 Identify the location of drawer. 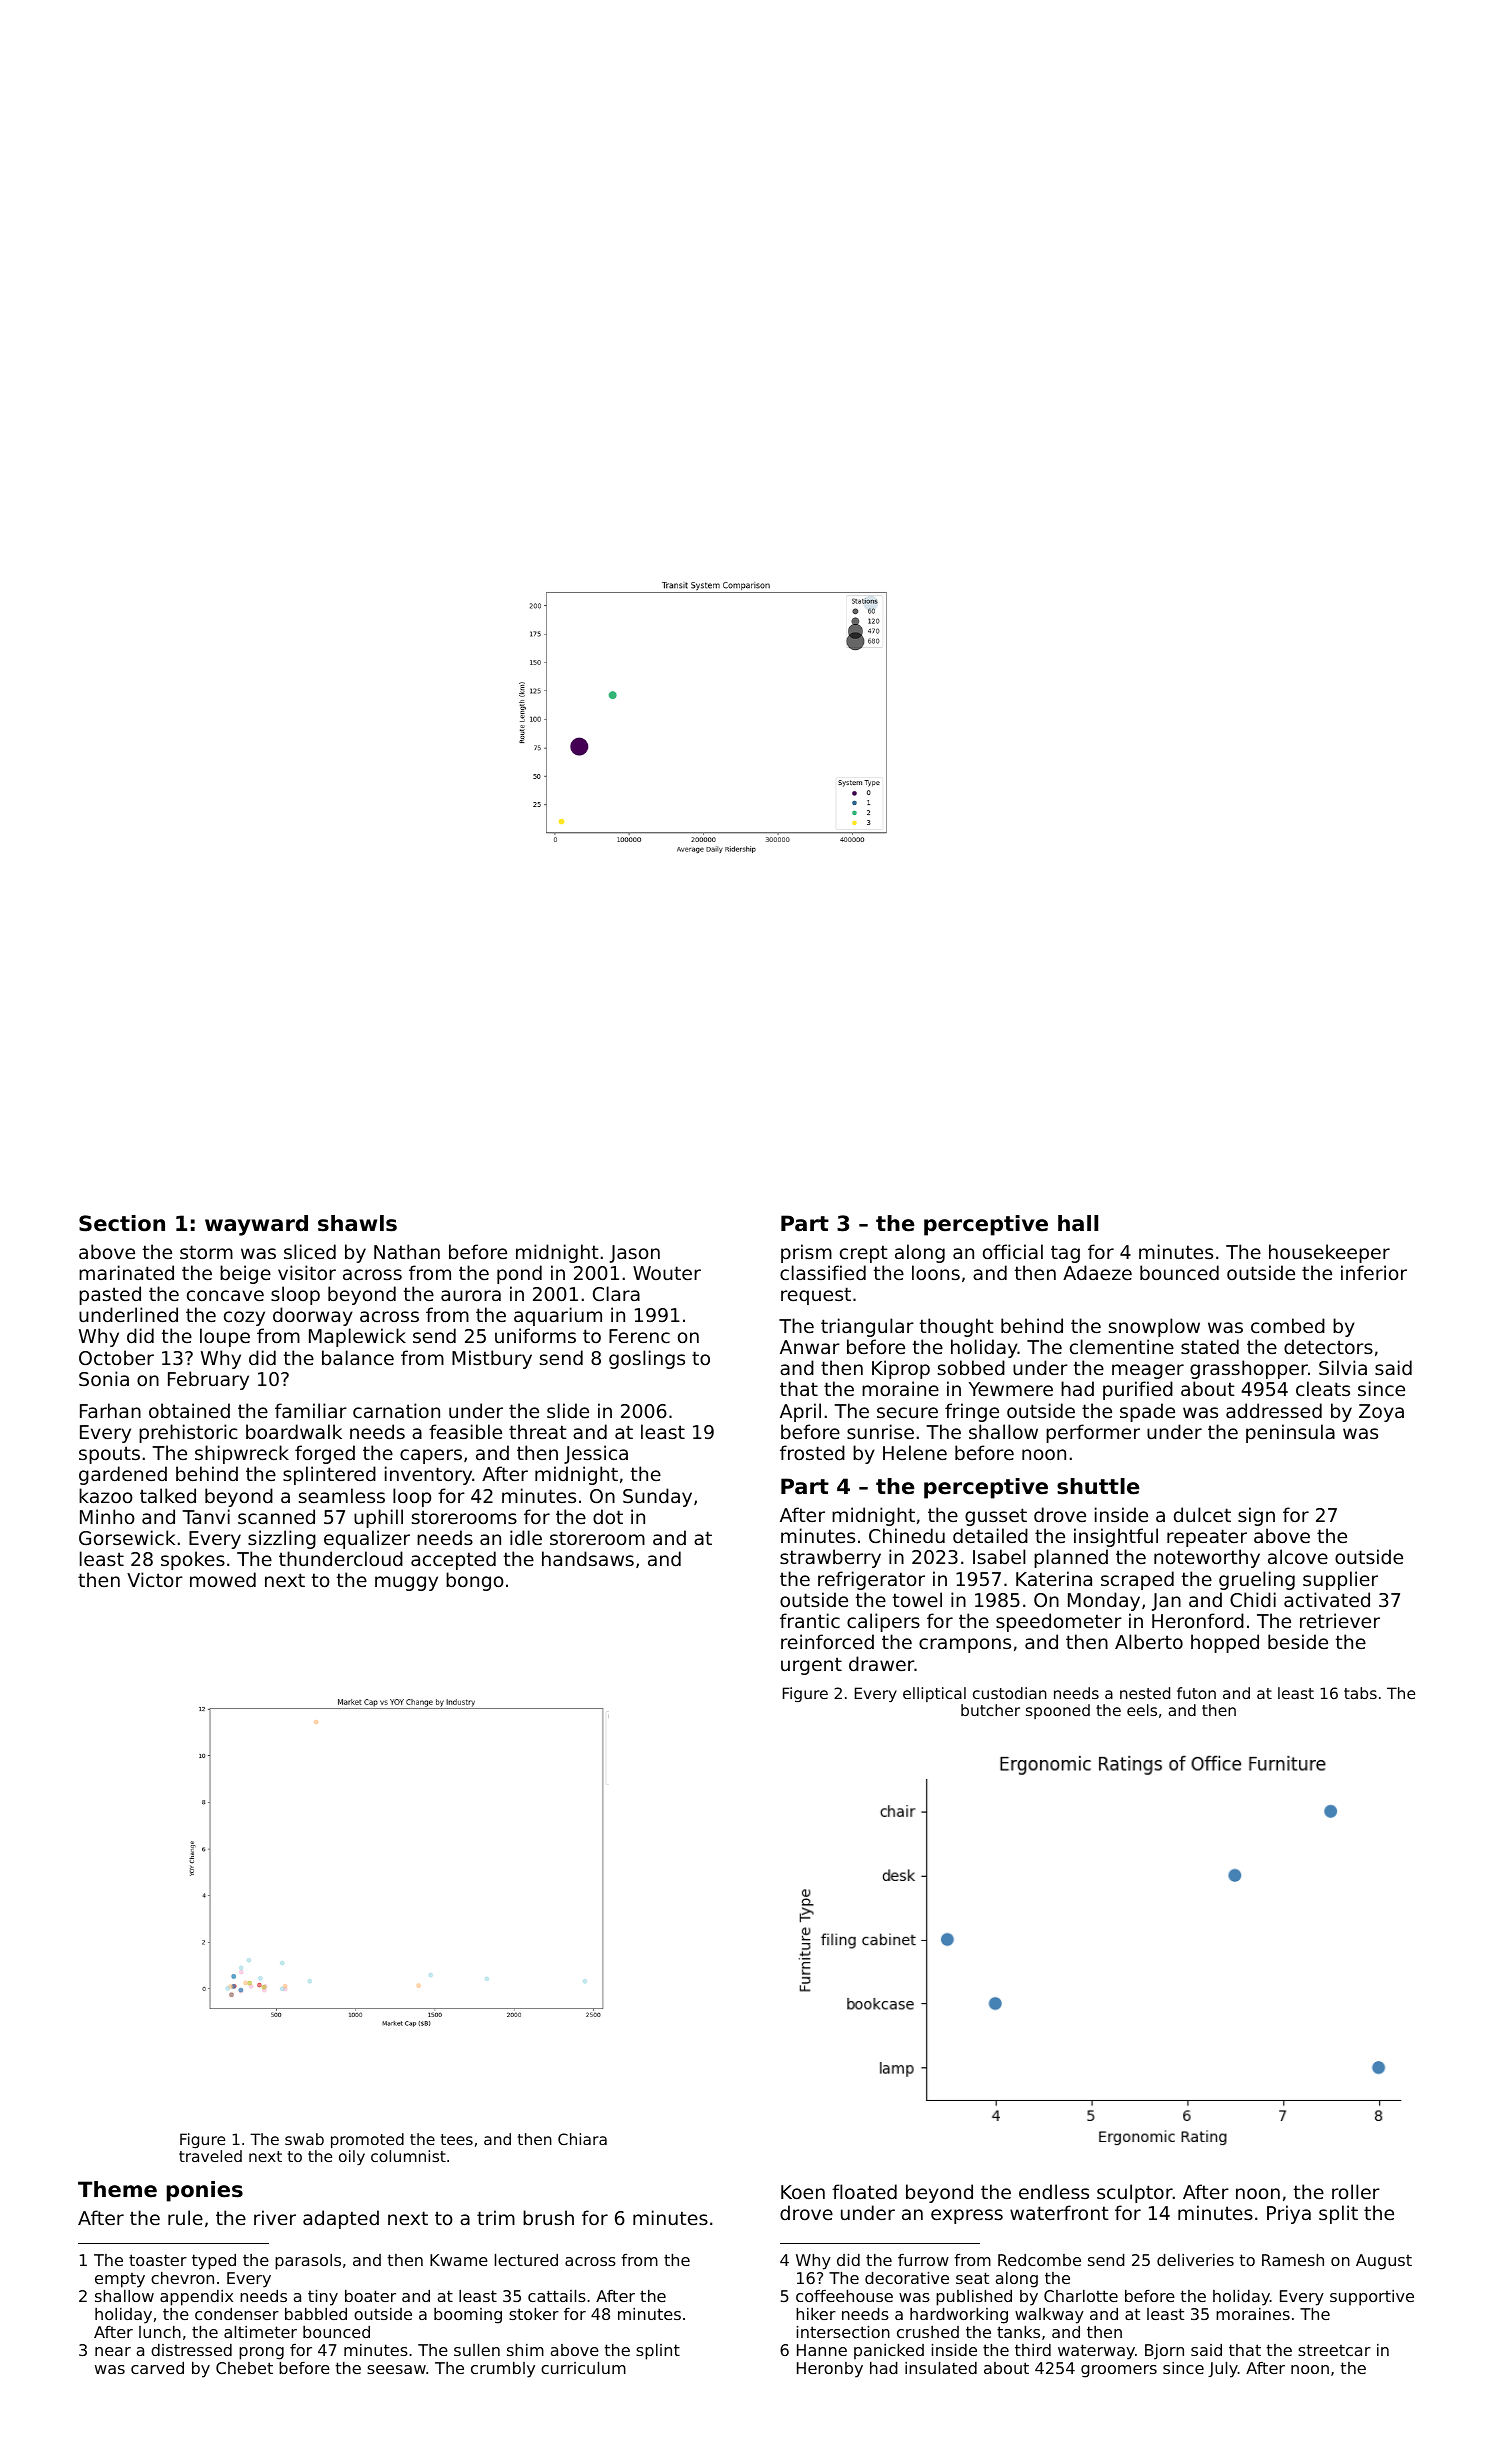
(882, 1663).
